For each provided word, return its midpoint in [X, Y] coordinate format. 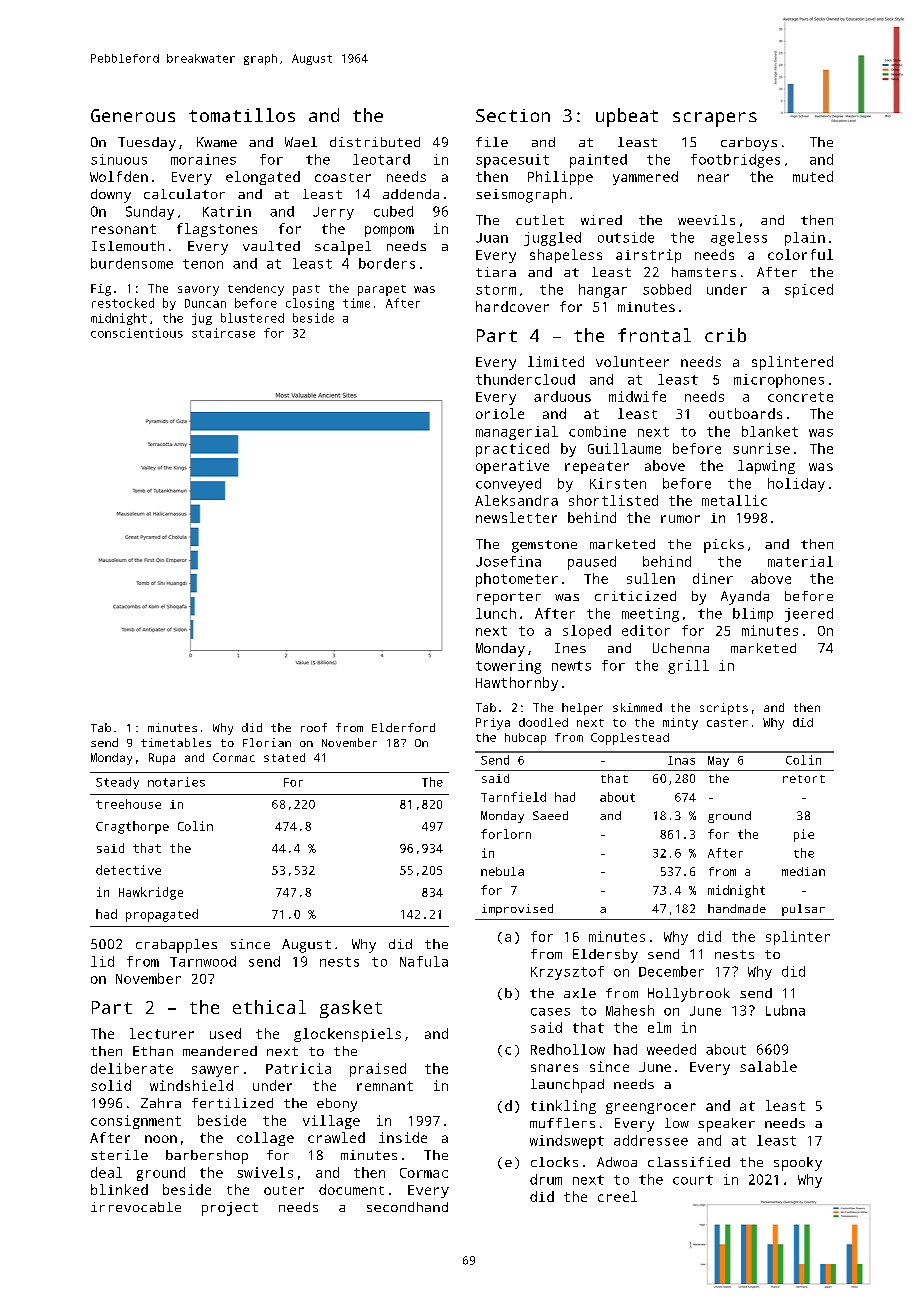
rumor [680, 519]
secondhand [407, 1207]
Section [513, 115]
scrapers [715, 119]
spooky [798, 1164]
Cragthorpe [132, 827]
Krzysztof [567, 973]
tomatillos [242, 115]
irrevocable [136, 1207]
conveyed [508, 485]
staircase [223, 333]
